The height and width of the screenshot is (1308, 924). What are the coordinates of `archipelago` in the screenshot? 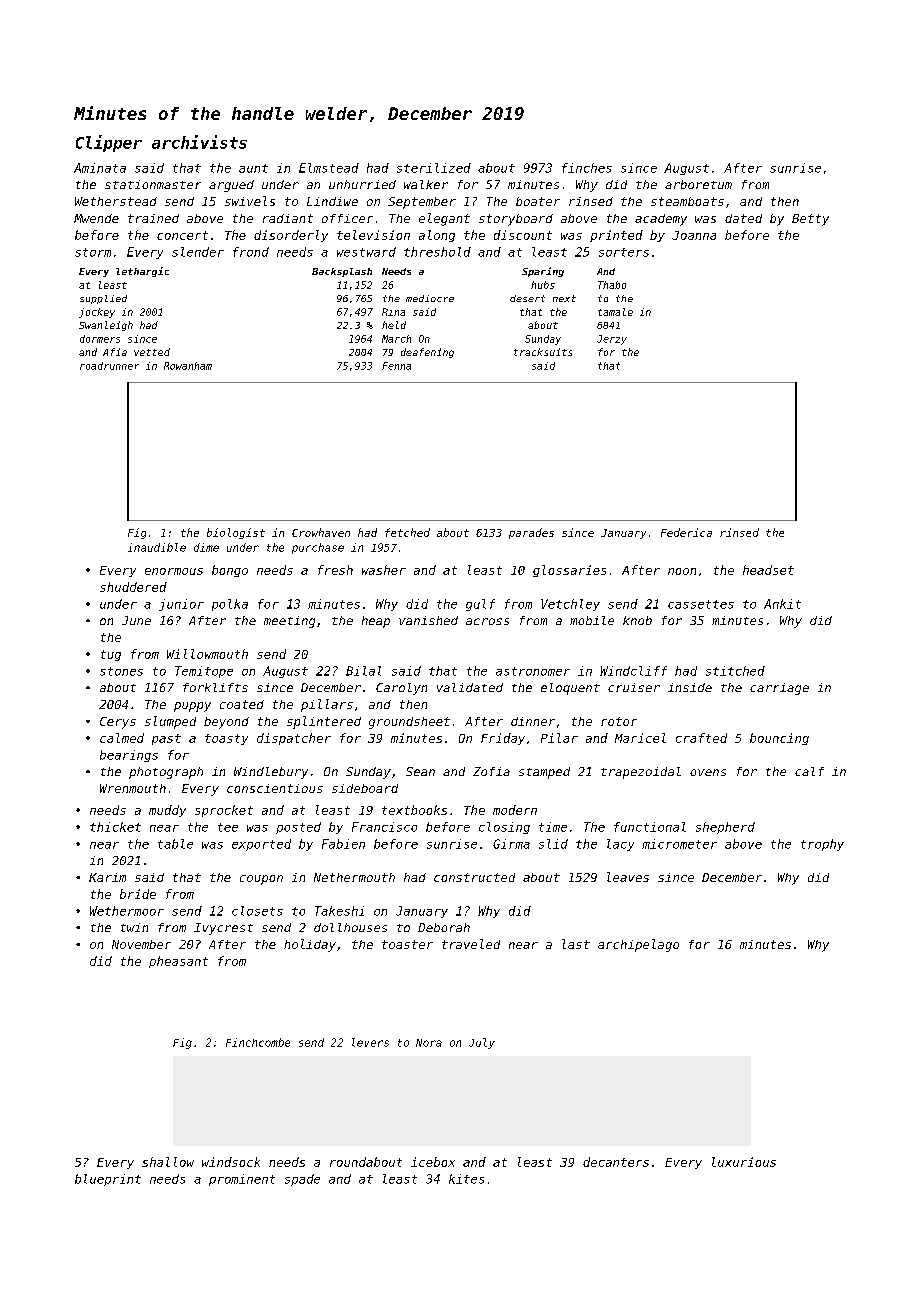 It's located at (638, 945).
